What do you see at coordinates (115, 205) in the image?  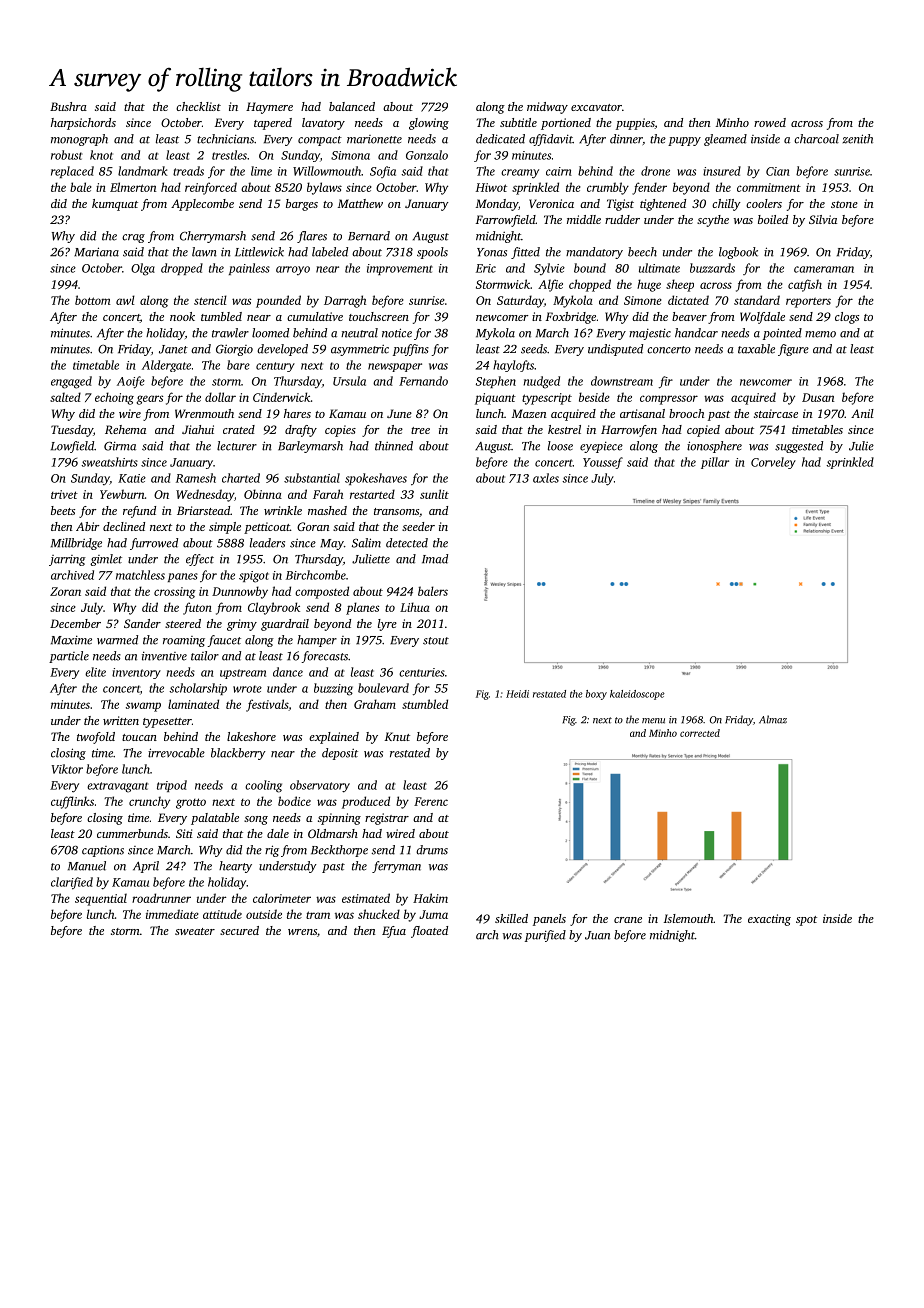 I see `kumquat` at bounding box center [115, 205].
